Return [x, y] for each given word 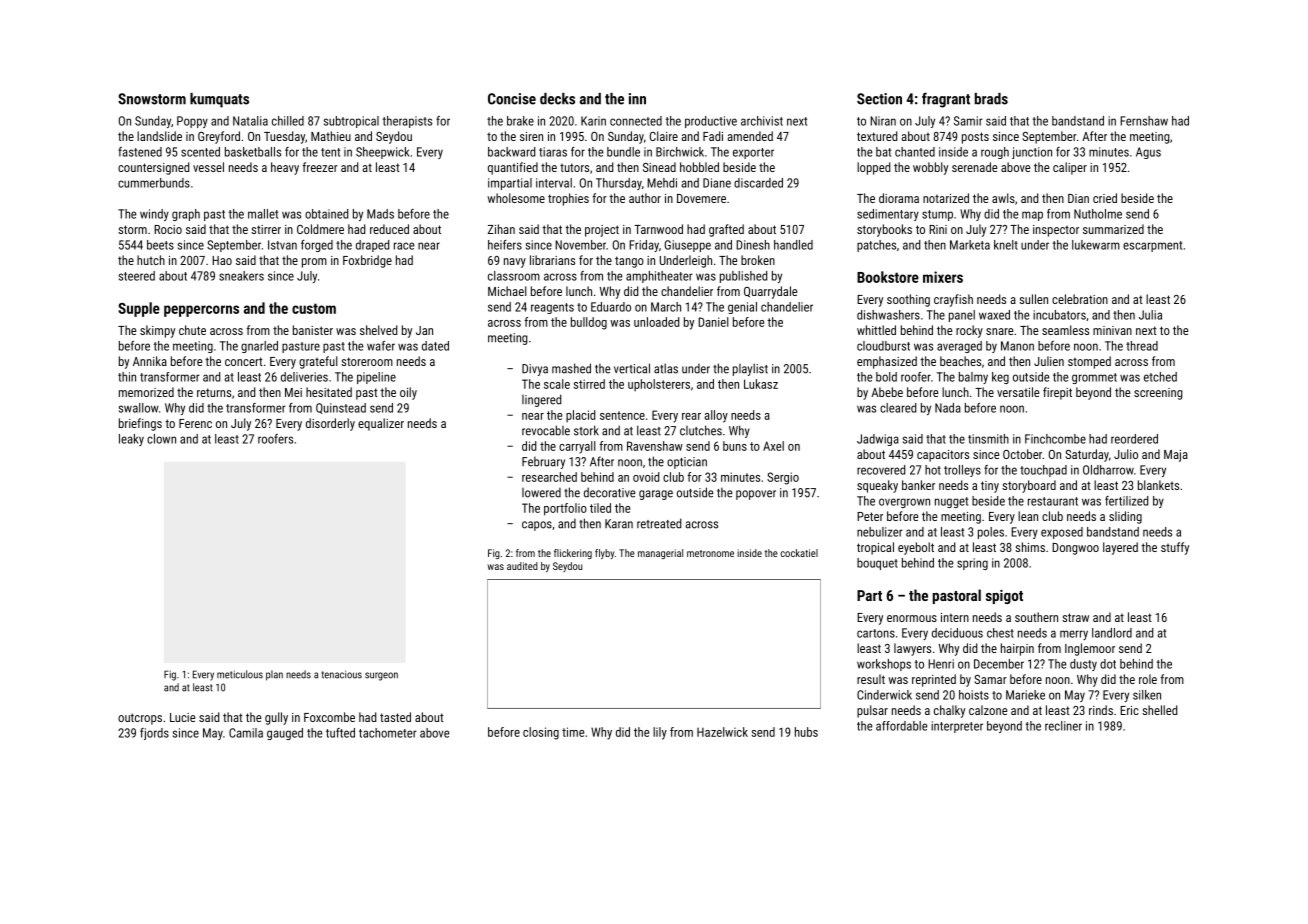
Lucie [182, 717]
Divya [535, 370]
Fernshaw [1144, 121]
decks [557, 99]
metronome [710, 553]
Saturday [1087, 455]
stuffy [1175, 548]
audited [522, 566]
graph [186, 215]
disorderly [330, 424]
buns [735, 446]
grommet [1094, 378]
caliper [1070, 168]
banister [313, 330]
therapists [407, 122]
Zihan [501, 229]
